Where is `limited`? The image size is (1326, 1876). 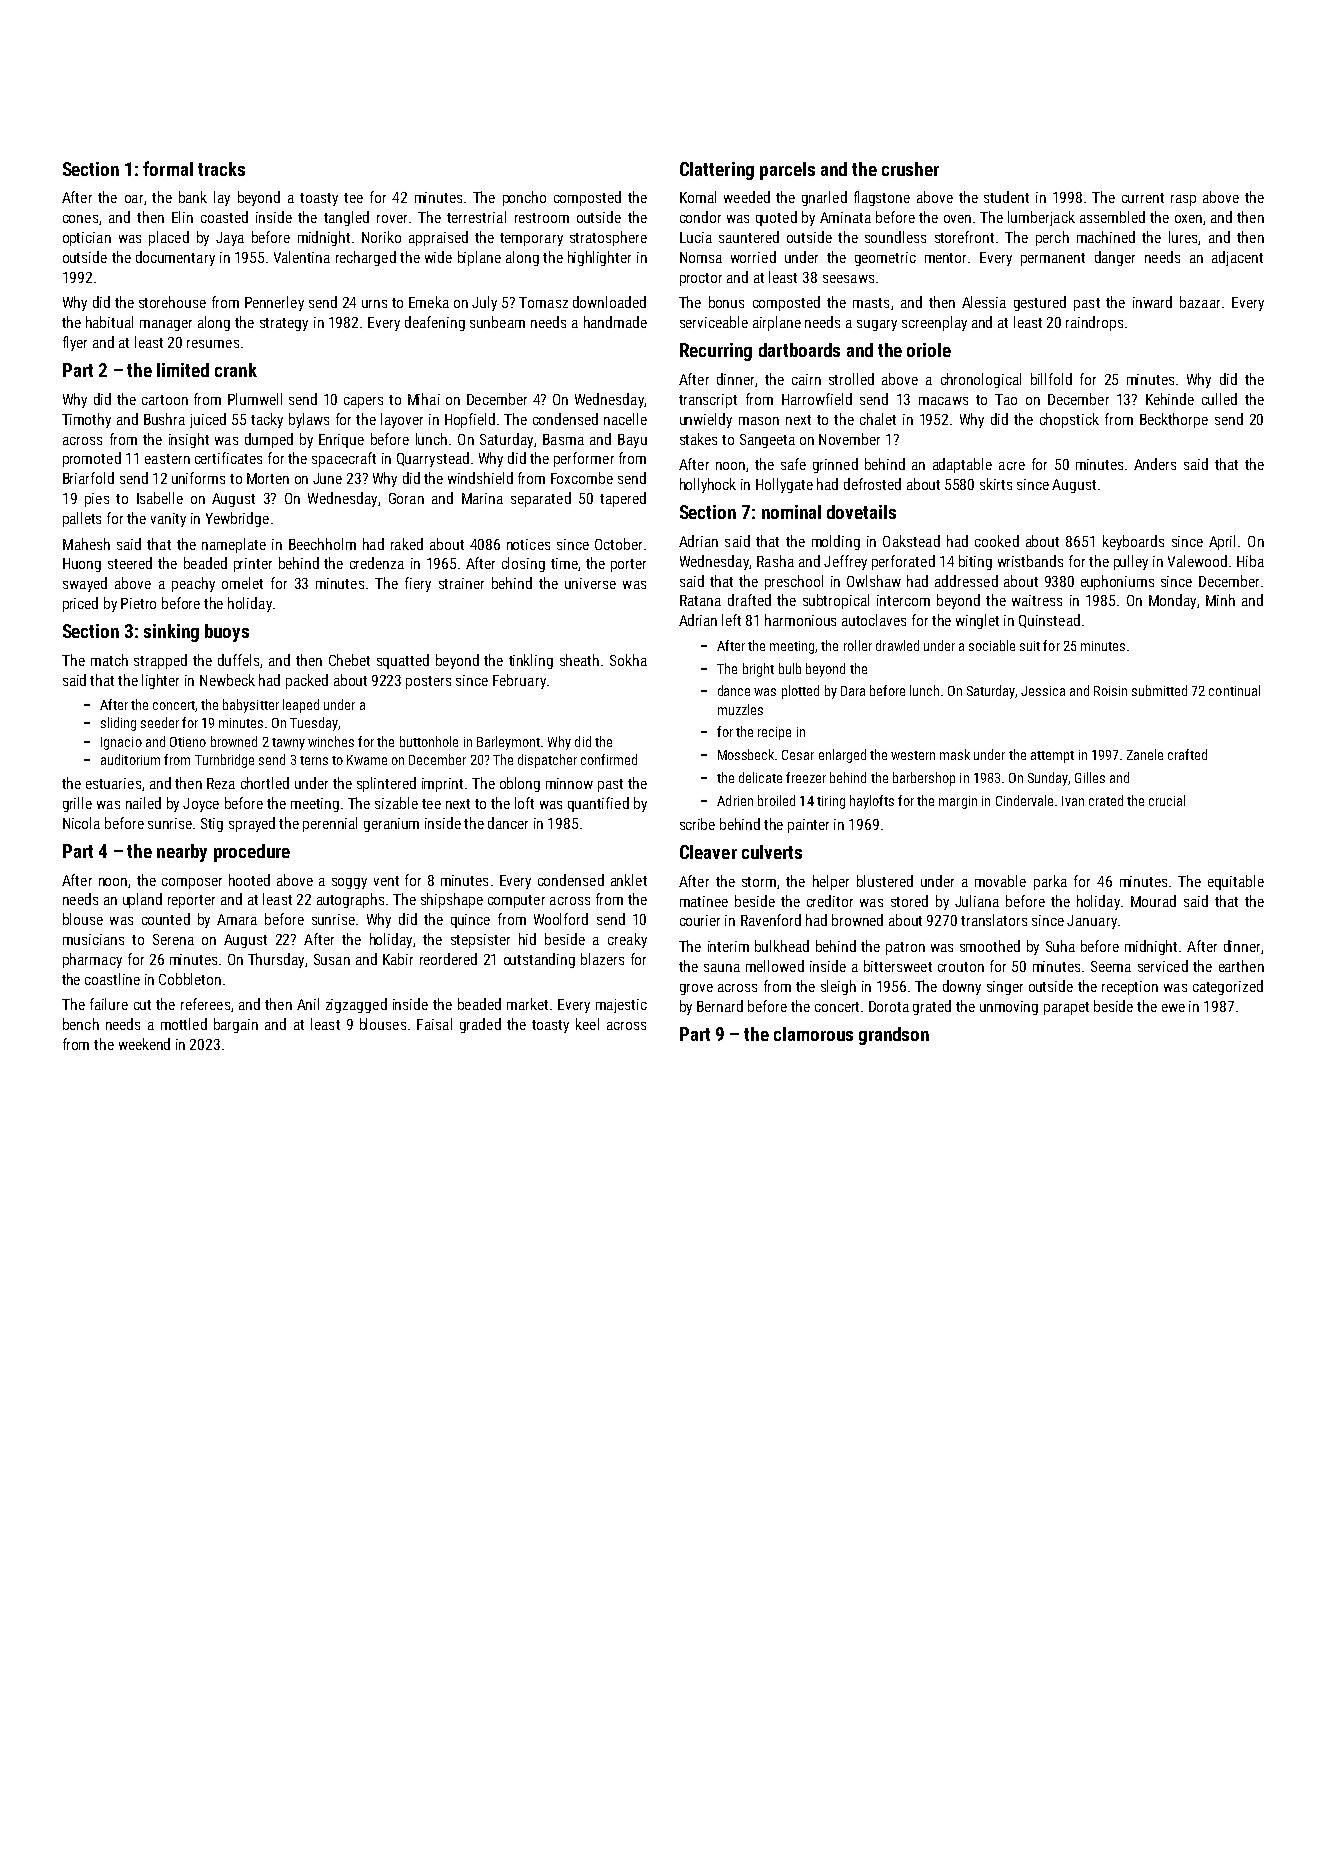 limited is located at coordinates (183, 370).
